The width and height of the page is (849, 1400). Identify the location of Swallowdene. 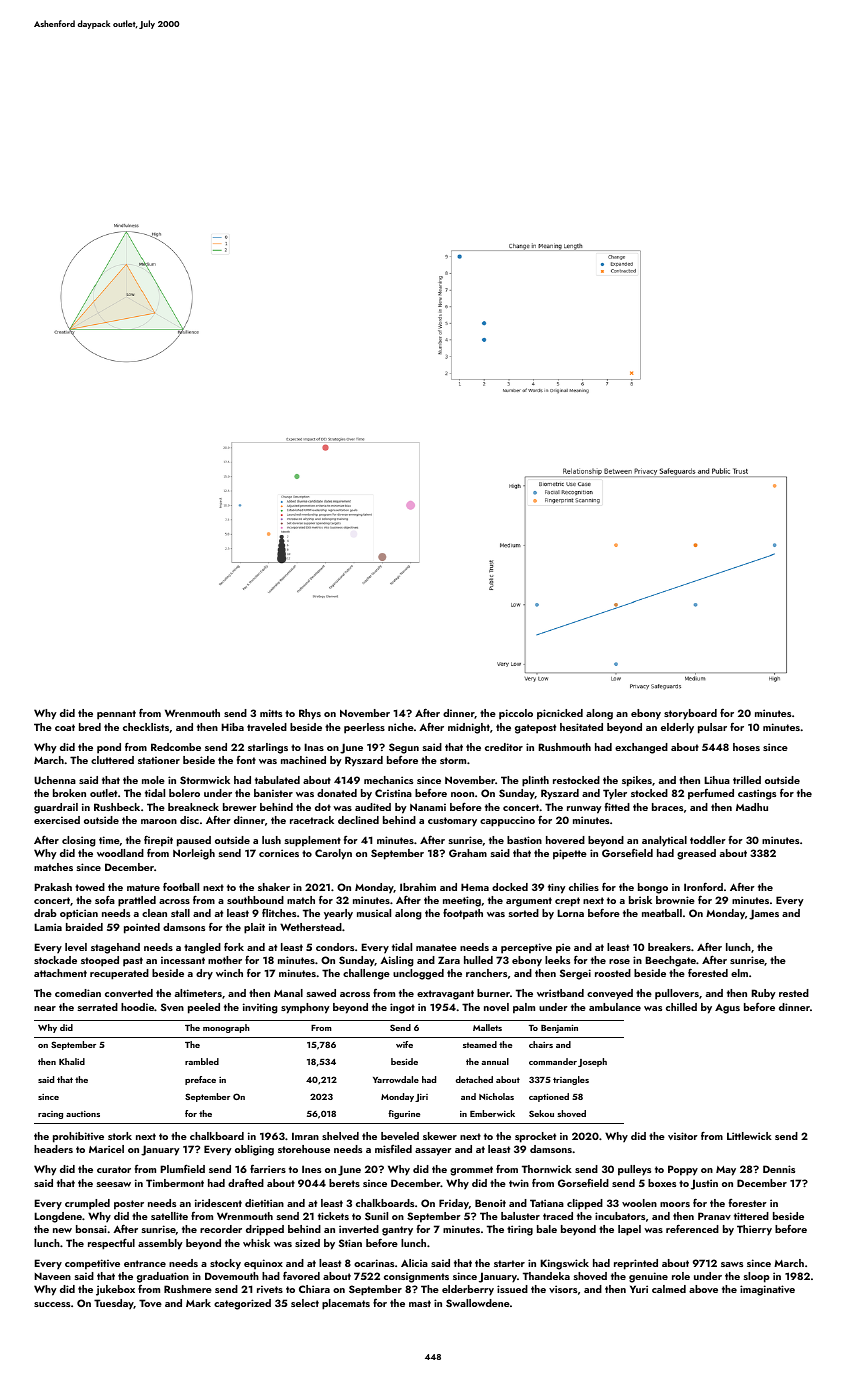
(478, 1303).
